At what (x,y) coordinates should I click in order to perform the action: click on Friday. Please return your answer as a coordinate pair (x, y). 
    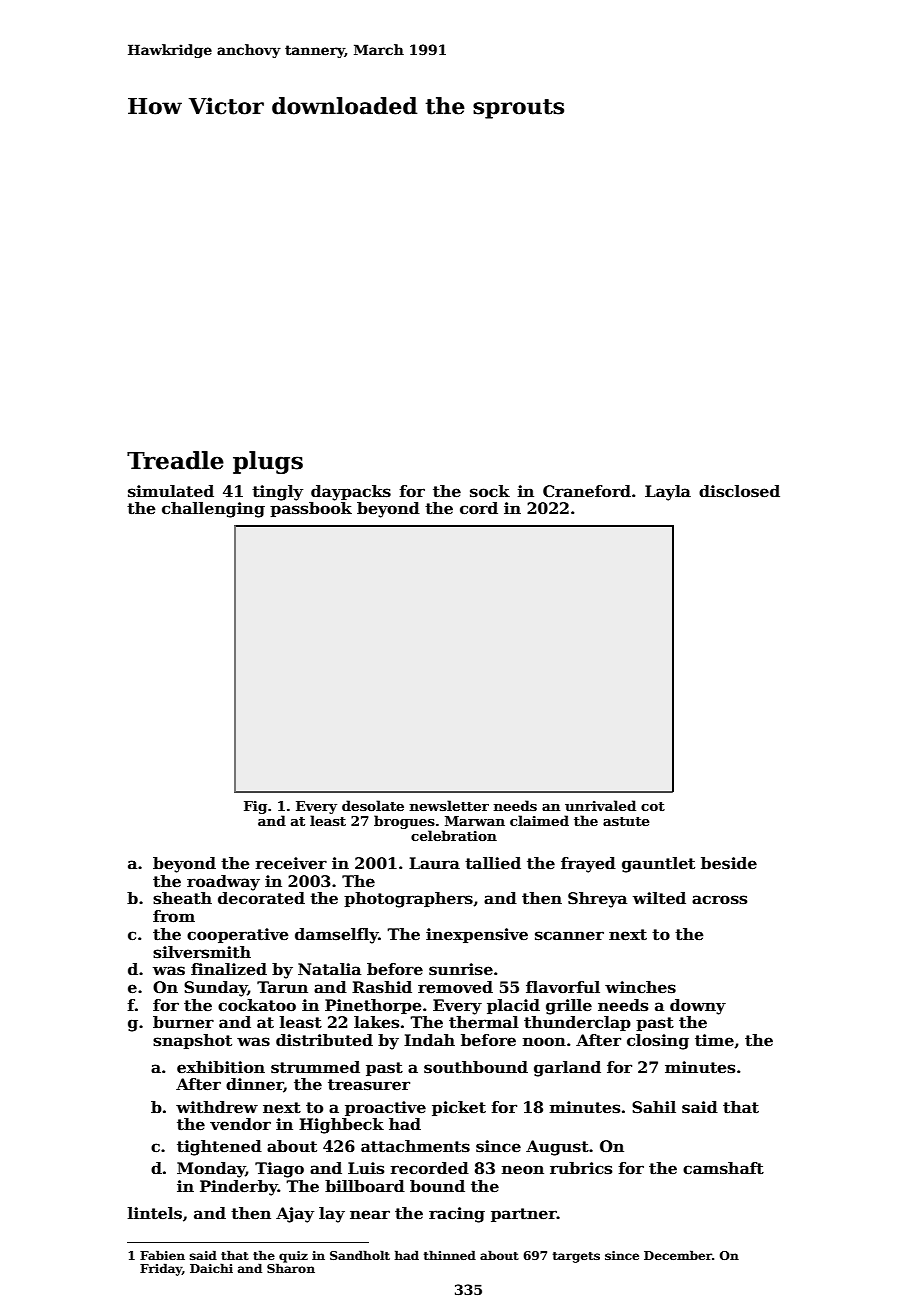
    Looking at the image, I should click on (161, 1269).
